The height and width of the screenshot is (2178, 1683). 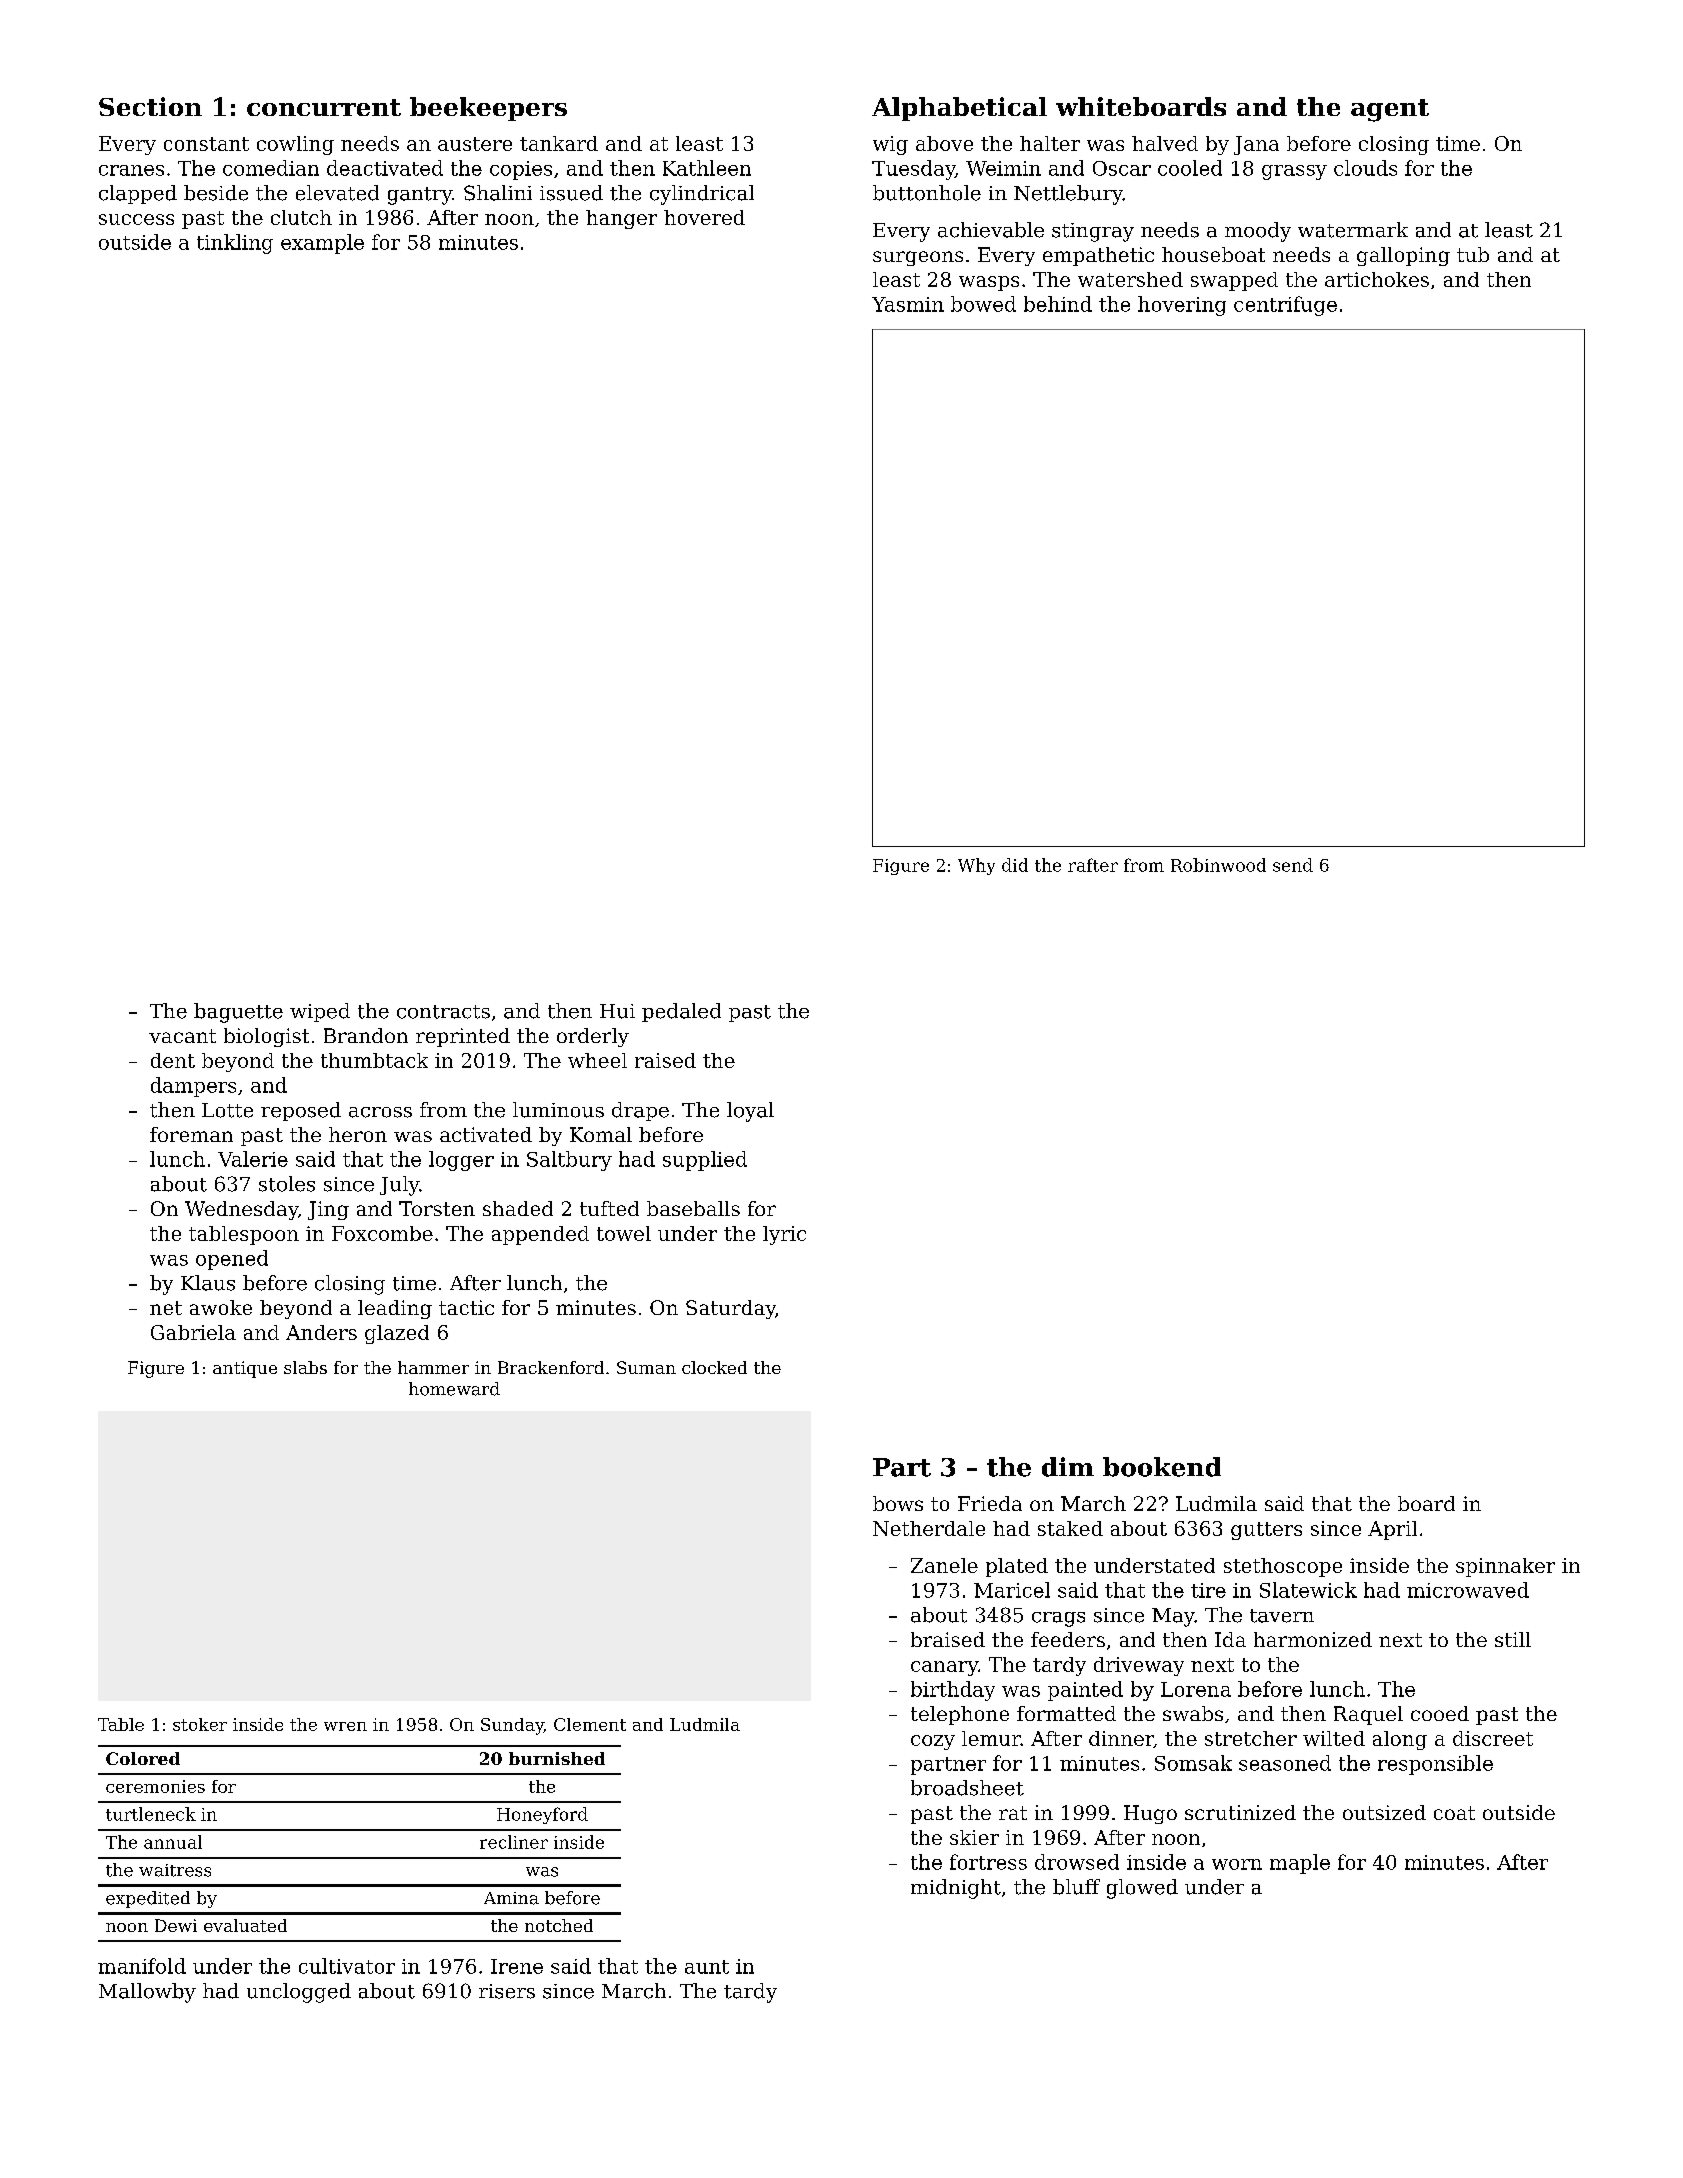 What do you see at coordinates (1377, 279) in the screenshot?
I see `artichokes` at bounding box center [1377, 279].
